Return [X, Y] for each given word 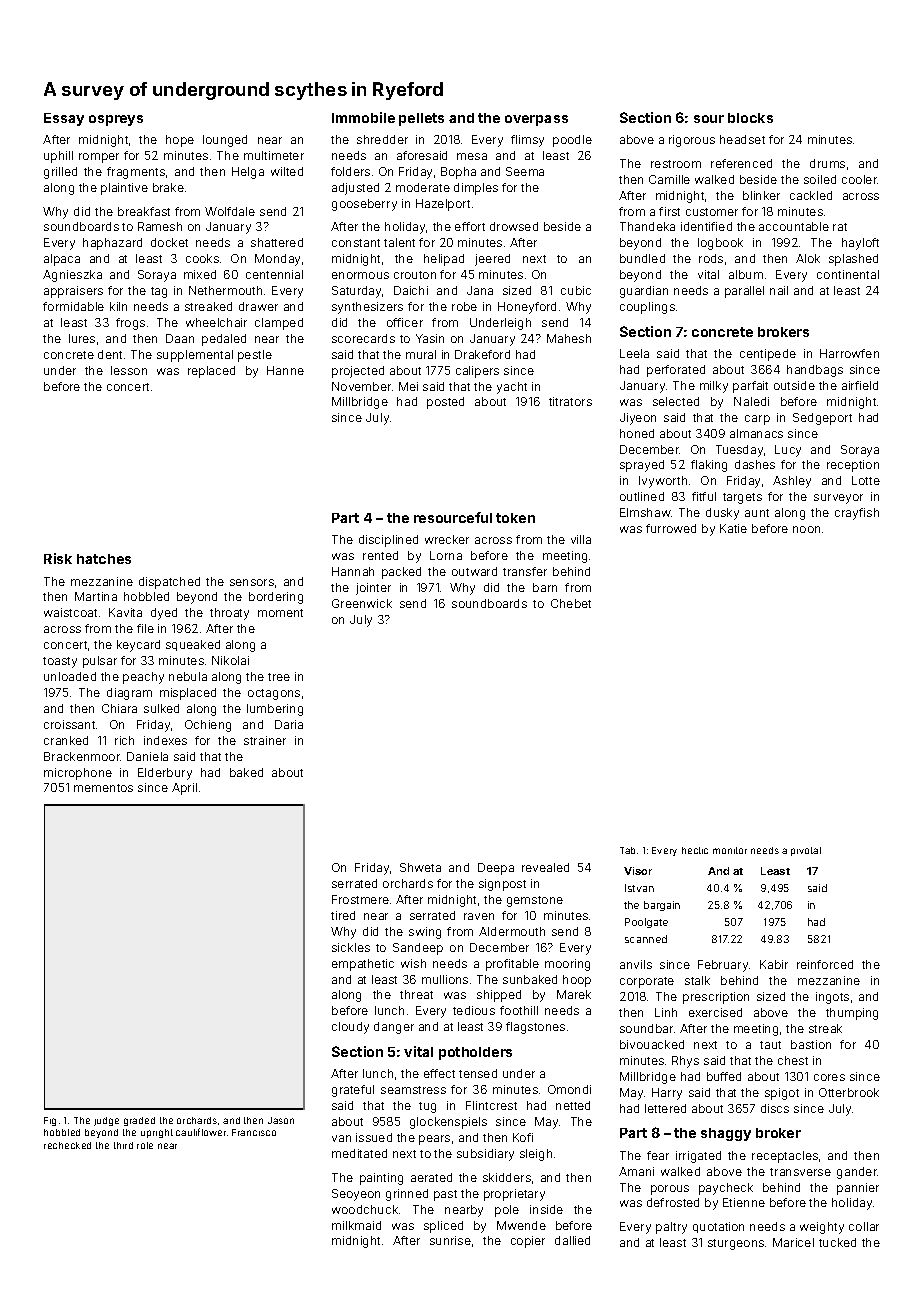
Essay [64, 119]
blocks [750, 118]
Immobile [363, 117]
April [184, 789]
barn [545, 587]
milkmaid [356, 1225]
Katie [733, 528]
